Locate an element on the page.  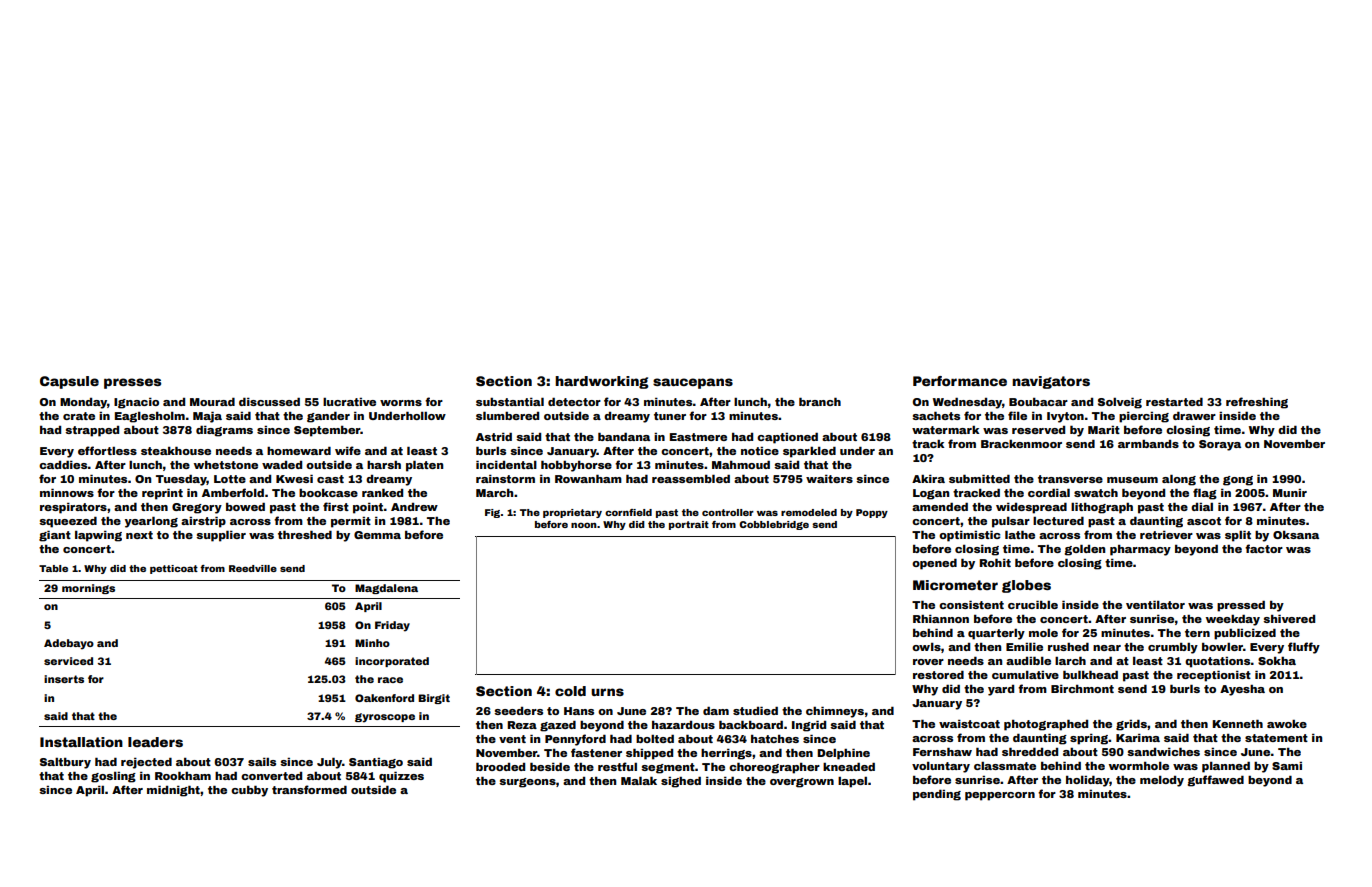
crucible is located at coordinates (1033, 605).
